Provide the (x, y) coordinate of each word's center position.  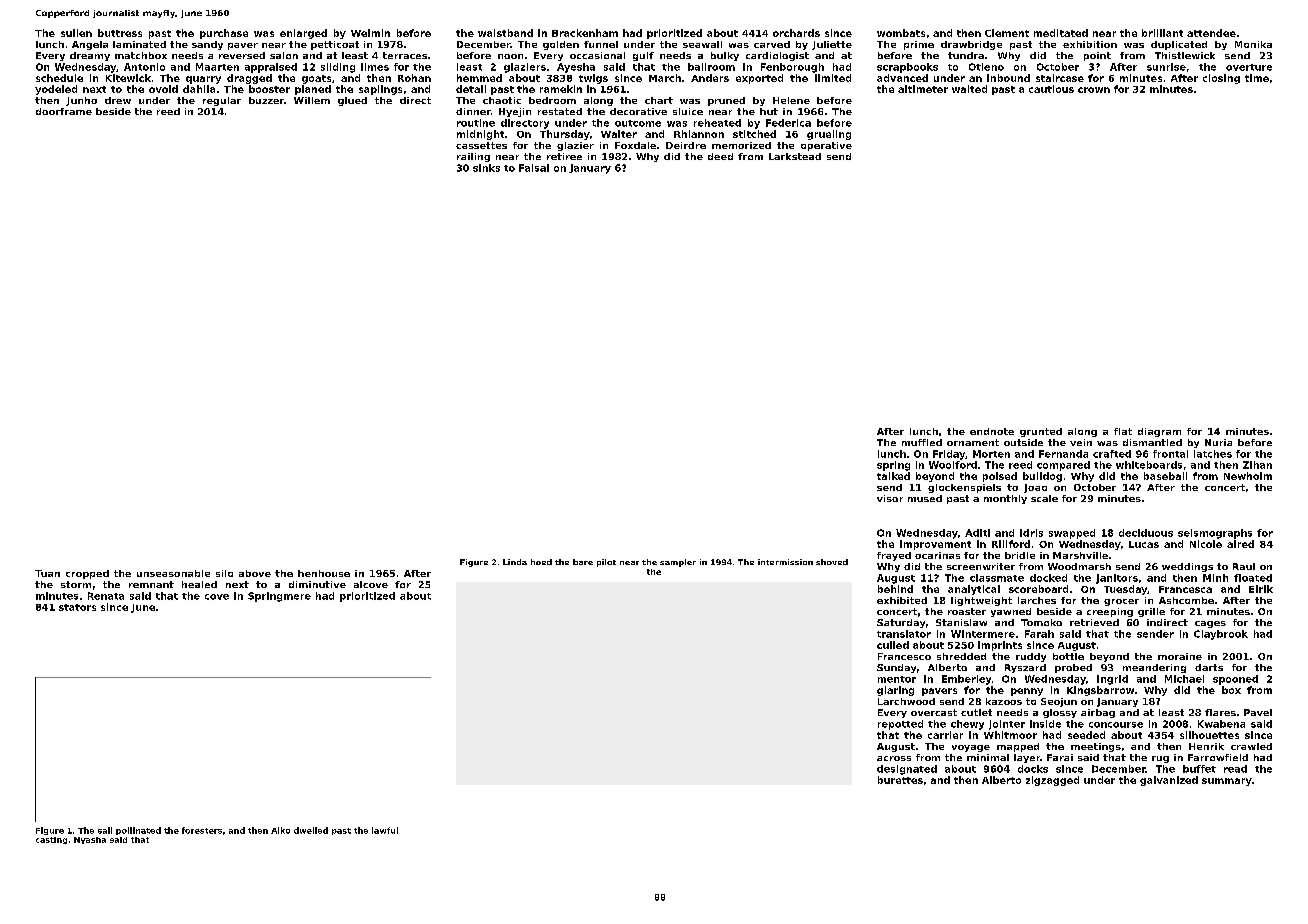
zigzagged (1052, 781)
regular (222, 101)
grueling (829, 135)
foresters (202, 830)
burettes (900, 780)
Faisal (534, 168)
